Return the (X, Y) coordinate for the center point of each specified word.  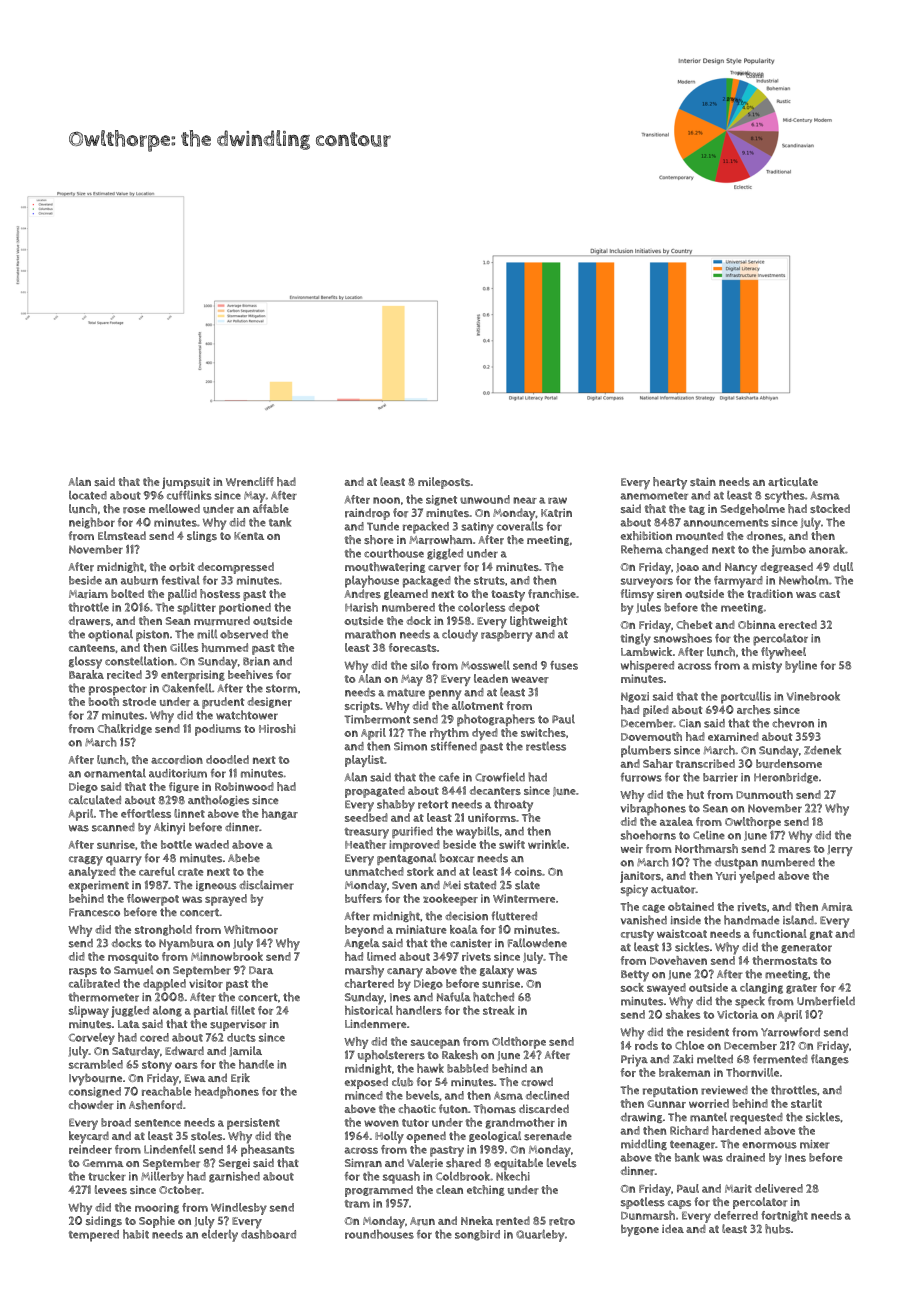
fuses (564, 665)
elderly (220, 1235)
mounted (699, 535)
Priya (634, 1061)
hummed (225, 647)
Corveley (91, 1039)
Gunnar (666, 1104)
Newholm (803, 580)
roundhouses (379, 1234)
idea (673, 1229)
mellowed (174, 508)
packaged (427, 582)
